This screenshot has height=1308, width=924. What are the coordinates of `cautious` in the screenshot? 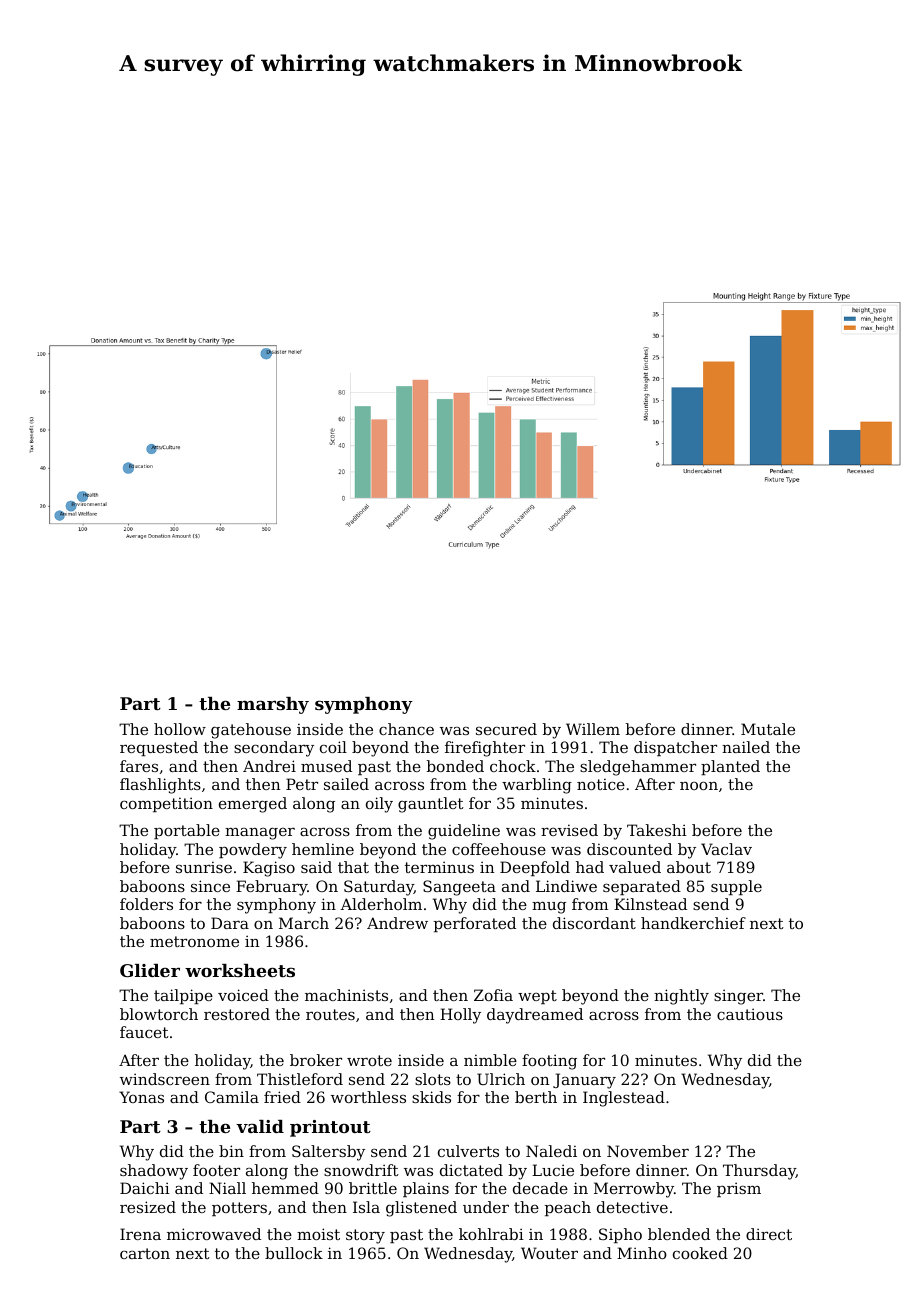 It's located at (750, 1014).
